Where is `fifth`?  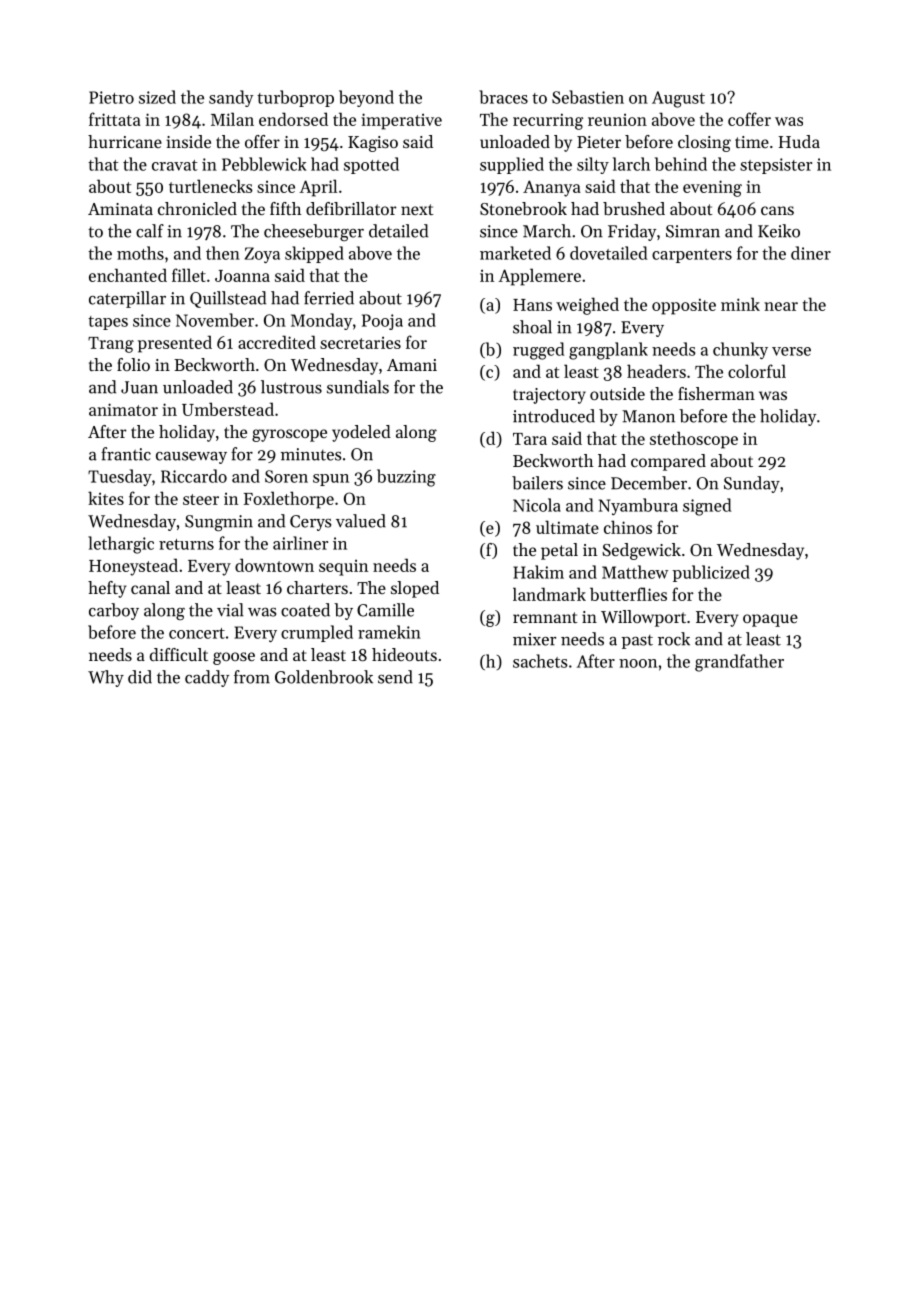 fifth is located at coordinates (285, 208).
